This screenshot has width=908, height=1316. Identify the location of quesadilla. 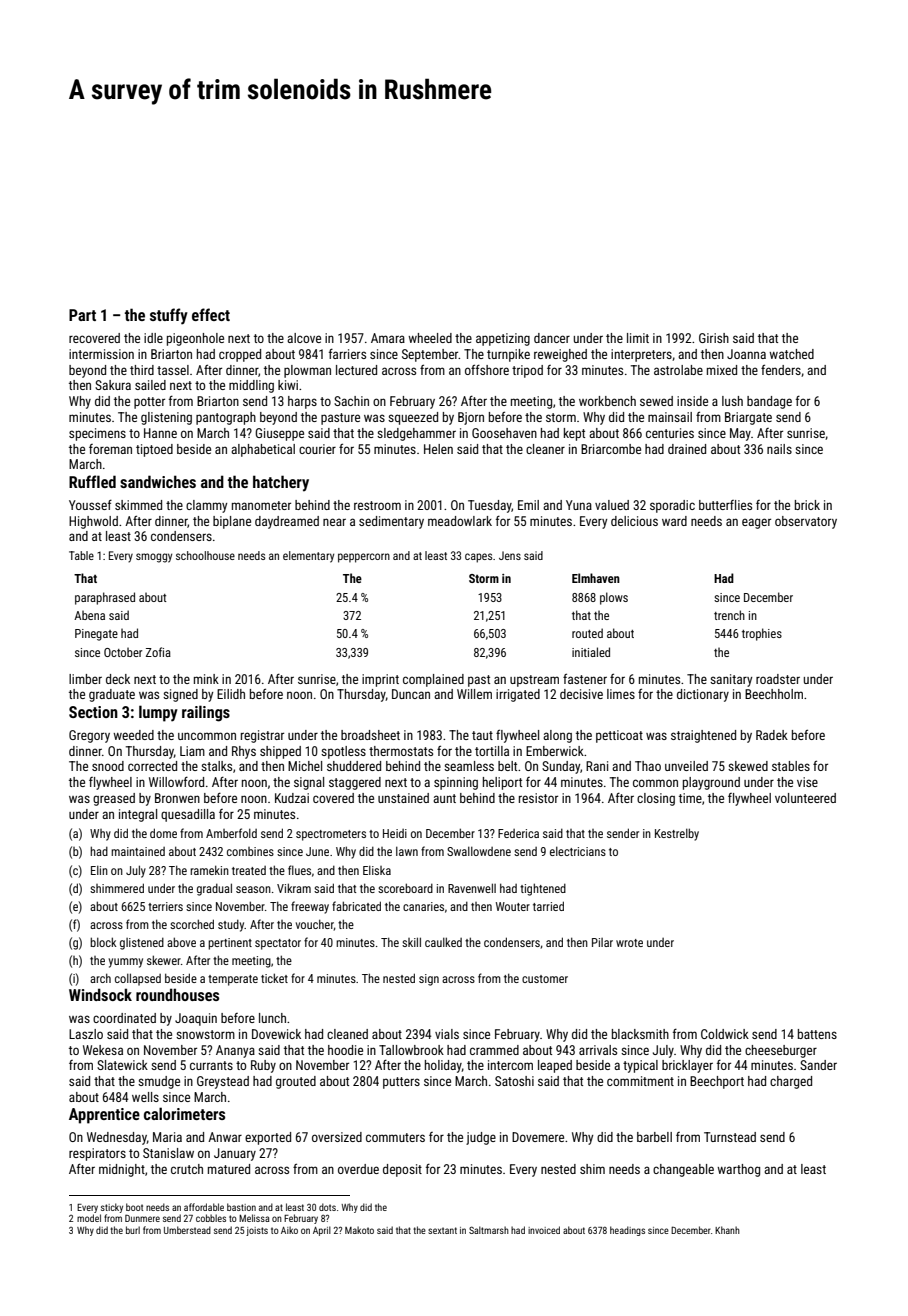
(188, 815).
